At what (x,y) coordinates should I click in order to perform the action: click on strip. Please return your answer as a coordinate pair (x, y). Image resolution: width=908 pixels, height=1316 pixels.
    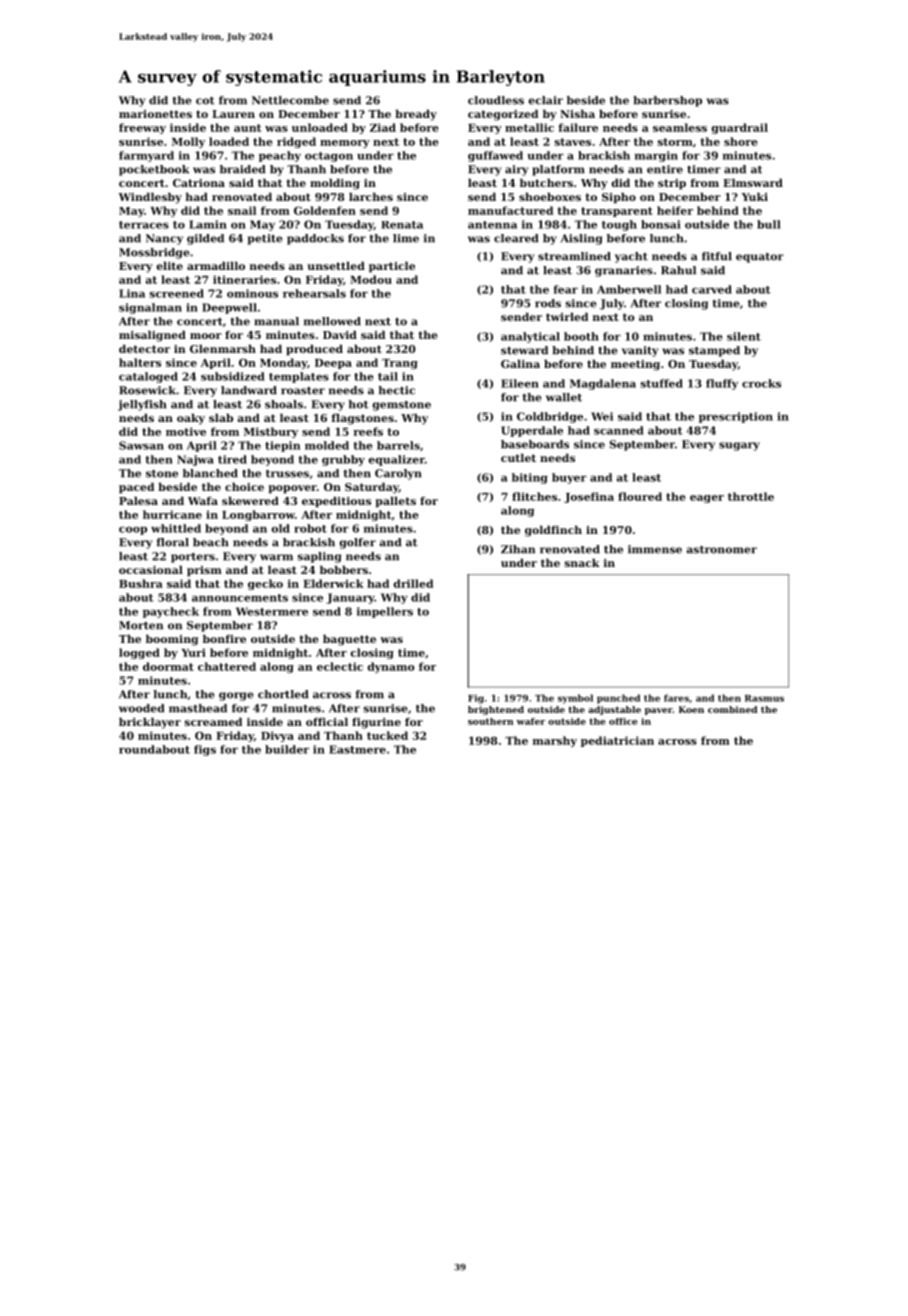
    Looking at the image, I should click on (672, 184).
